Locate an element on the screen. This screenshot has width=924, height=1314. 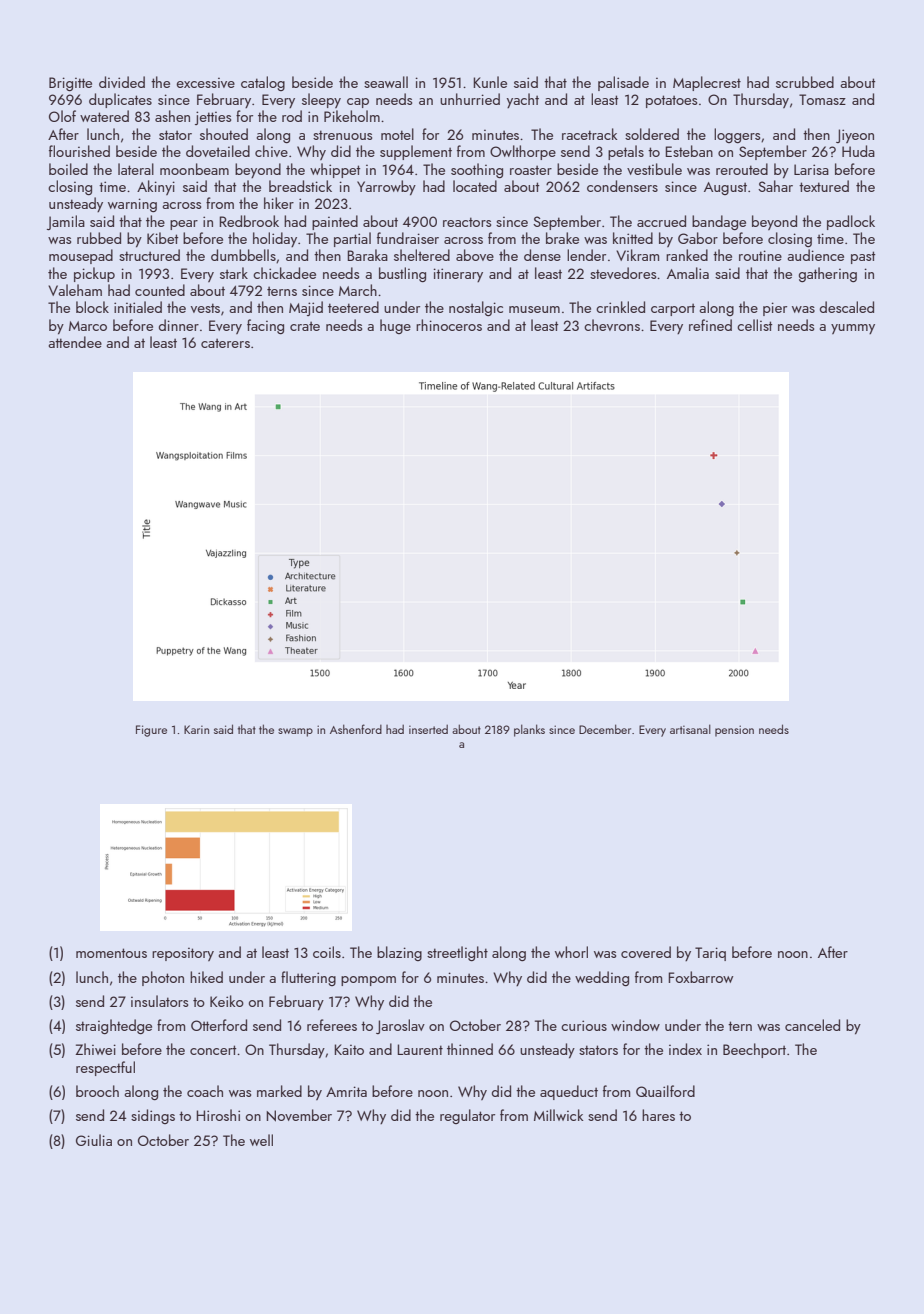
whorl is located at coordinates (571, 952).
